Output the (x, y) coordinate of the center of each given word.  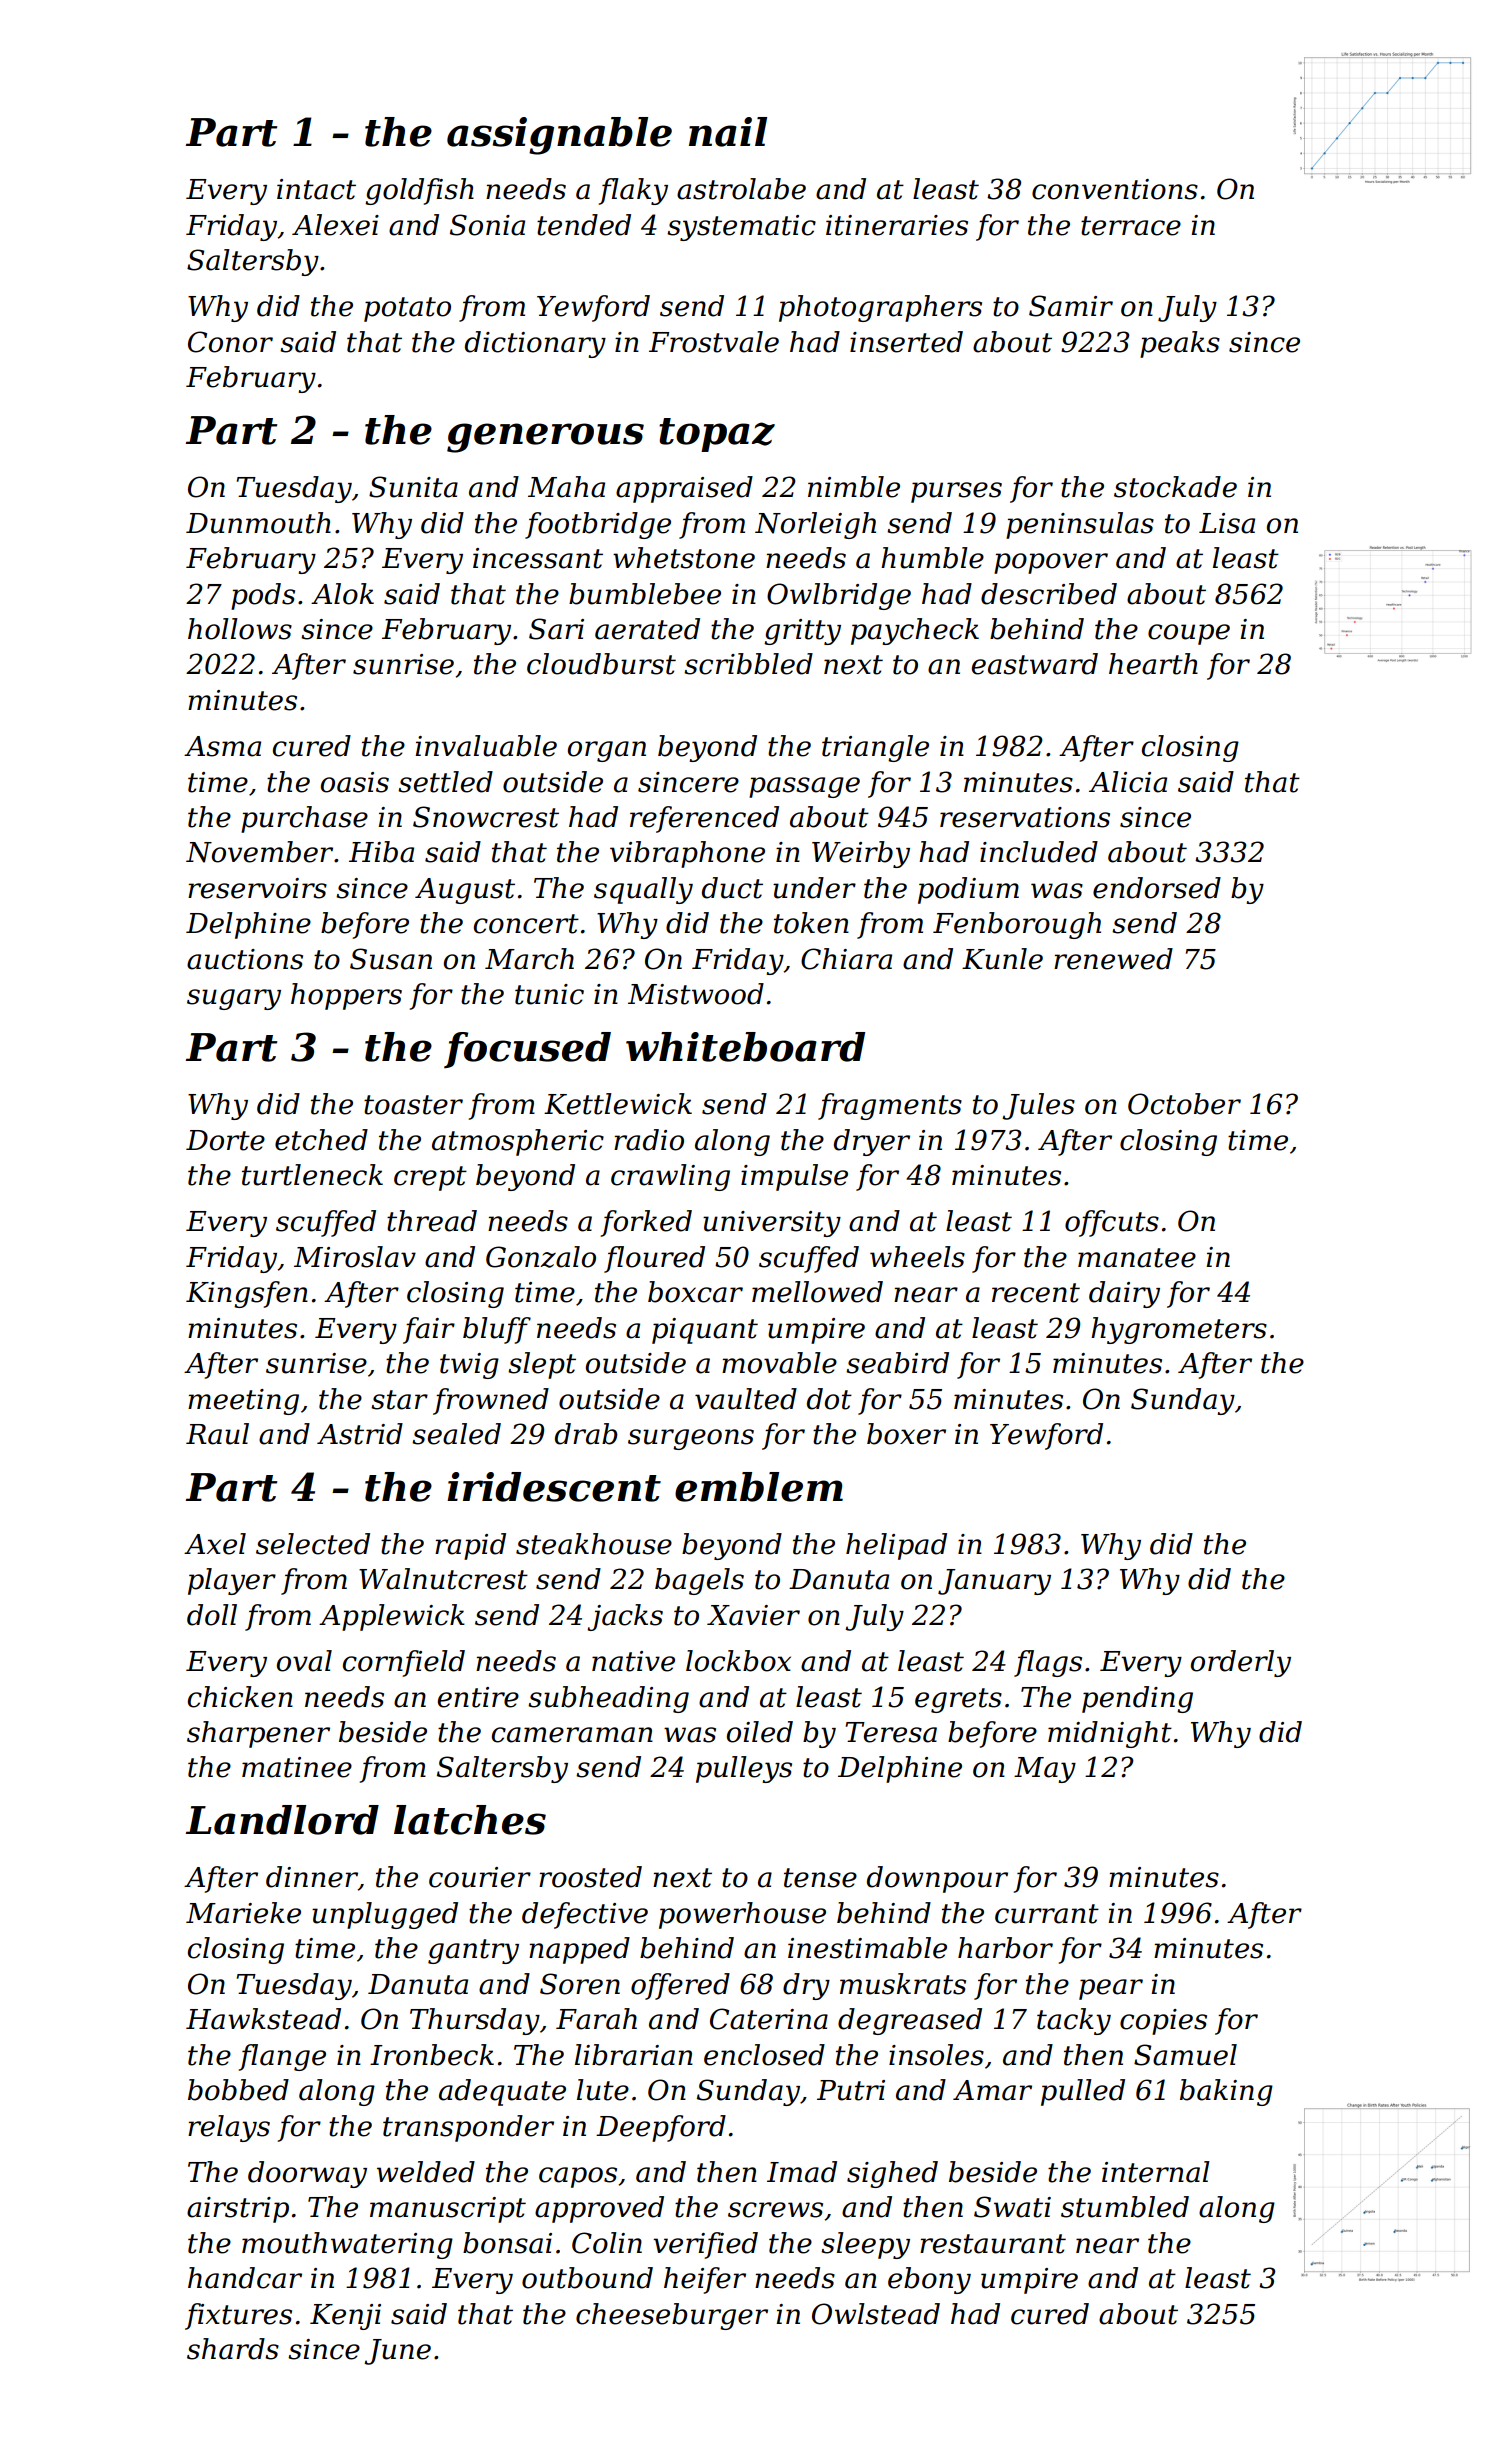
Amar (992, 2090)
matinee (297, 1767)
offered (680, 1986)
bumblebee (645, 594)
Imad (802, 2172)
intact (316, 189)
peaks (1180, 344)
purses (956, 492)
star (399, 1400)
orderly (1241, 1663)
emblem (759, 1487)
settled (445, 782)
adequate (502, 2092)
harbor (1005, 1948)
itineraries (897, 225)
